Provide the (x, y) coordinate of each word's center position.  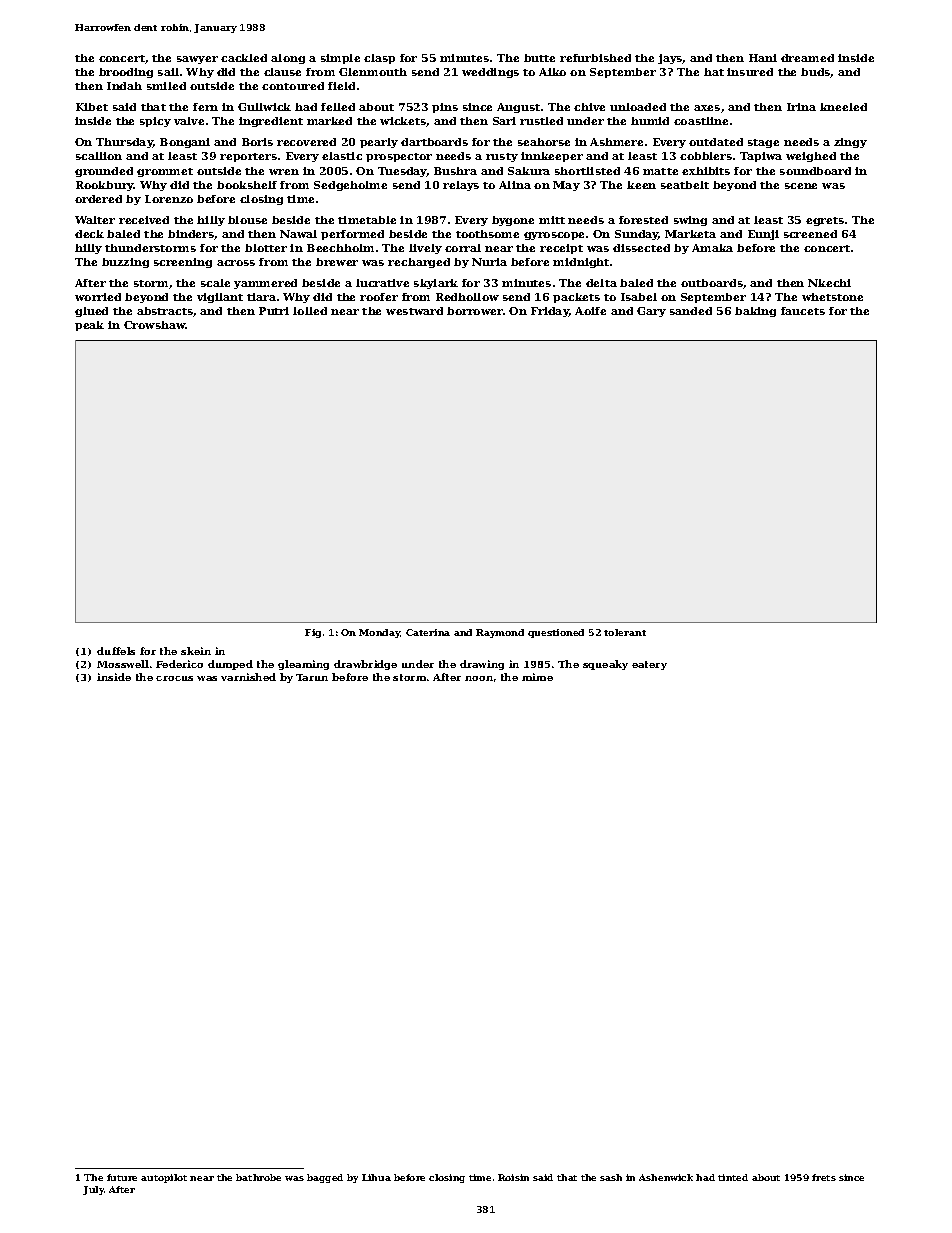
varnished (248, 677)
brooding (126, 73)
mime (537, 677)
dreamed (807, 58)
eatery (649, 665)
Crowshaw (155, 325)
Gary (651, 312)
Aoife (590, 311)
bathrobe (258, 1177)
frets (824, 1177)
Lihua (376, 1177)
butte (539, 58)
